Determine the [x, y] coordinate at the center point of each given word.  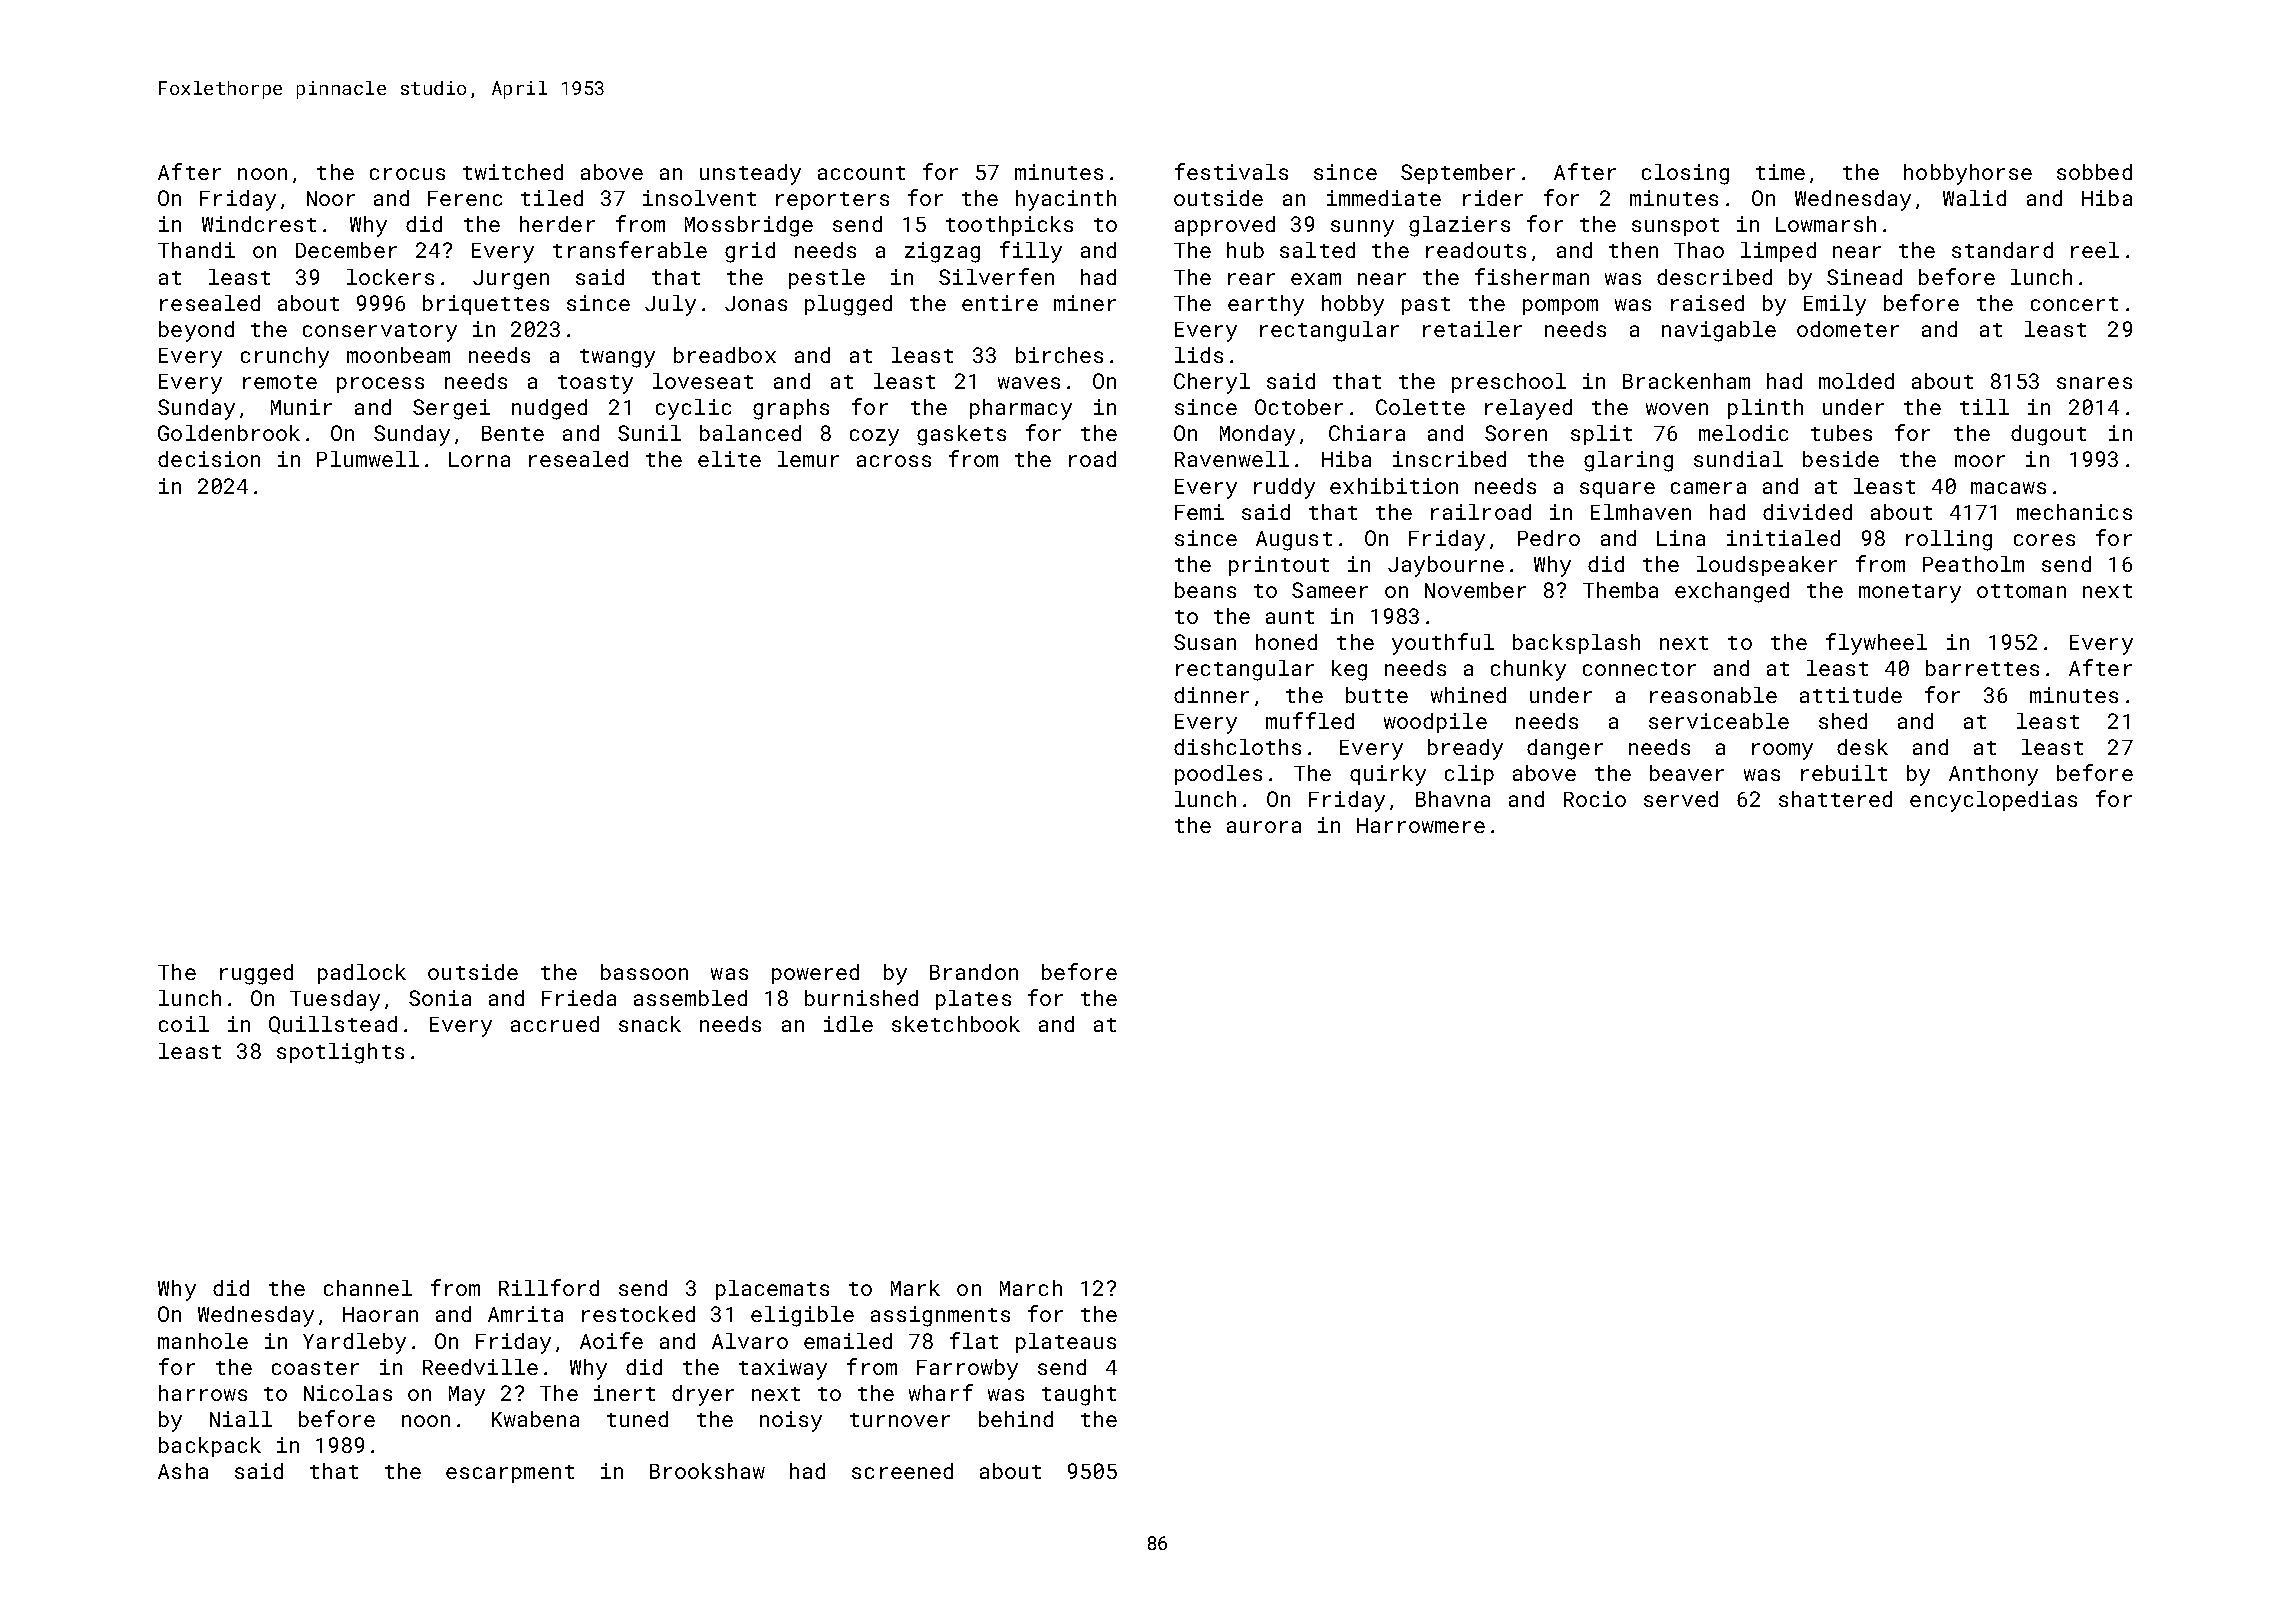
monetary [1910, 593]
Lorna [479, 459]
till [1984, 407]
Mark [915, 1288]
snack [650, 1024]
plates [973, 1000]
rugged [256, 974]
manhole [203, 1341]
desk [1862, 747]
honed [1286, 642]
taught [1079, 1395]
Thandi [196, 250]
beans [1205, 590]
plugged [848, 305]
